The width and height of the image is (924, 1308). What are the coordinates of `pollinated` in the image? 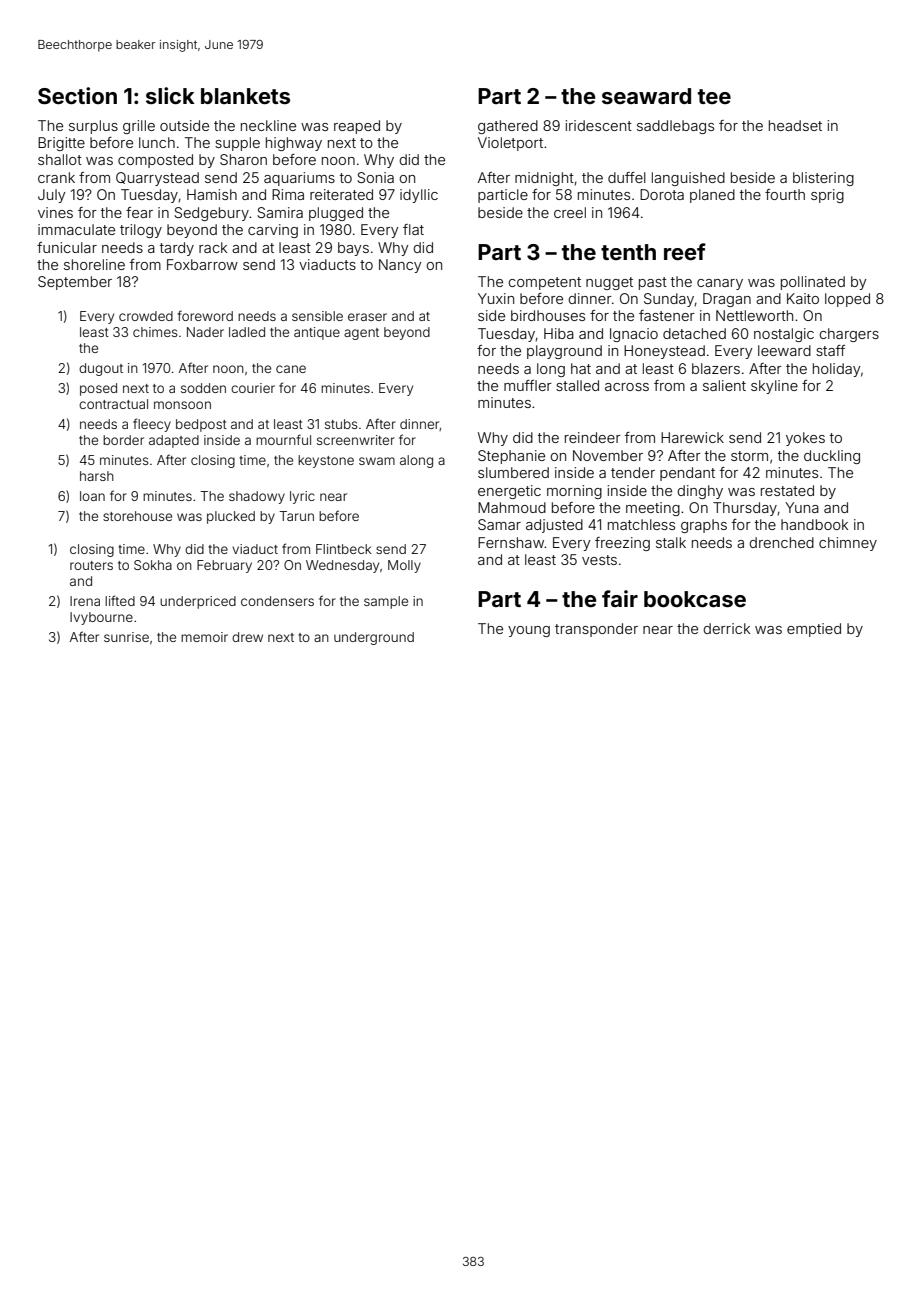 It's located at (813, 283).
